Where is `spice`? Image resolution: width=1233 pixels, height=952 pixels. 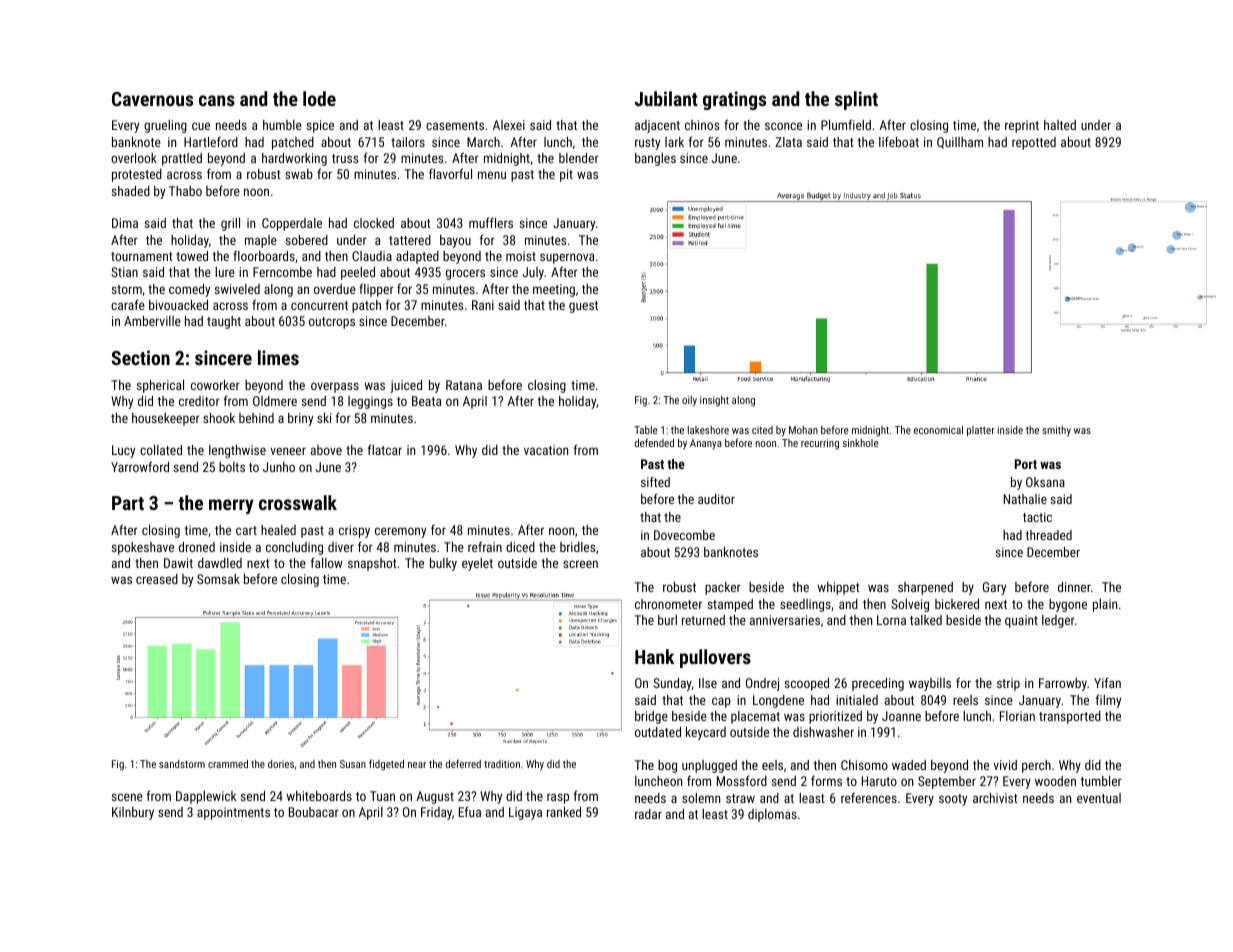 spice is located at coordinates (320, 126).
